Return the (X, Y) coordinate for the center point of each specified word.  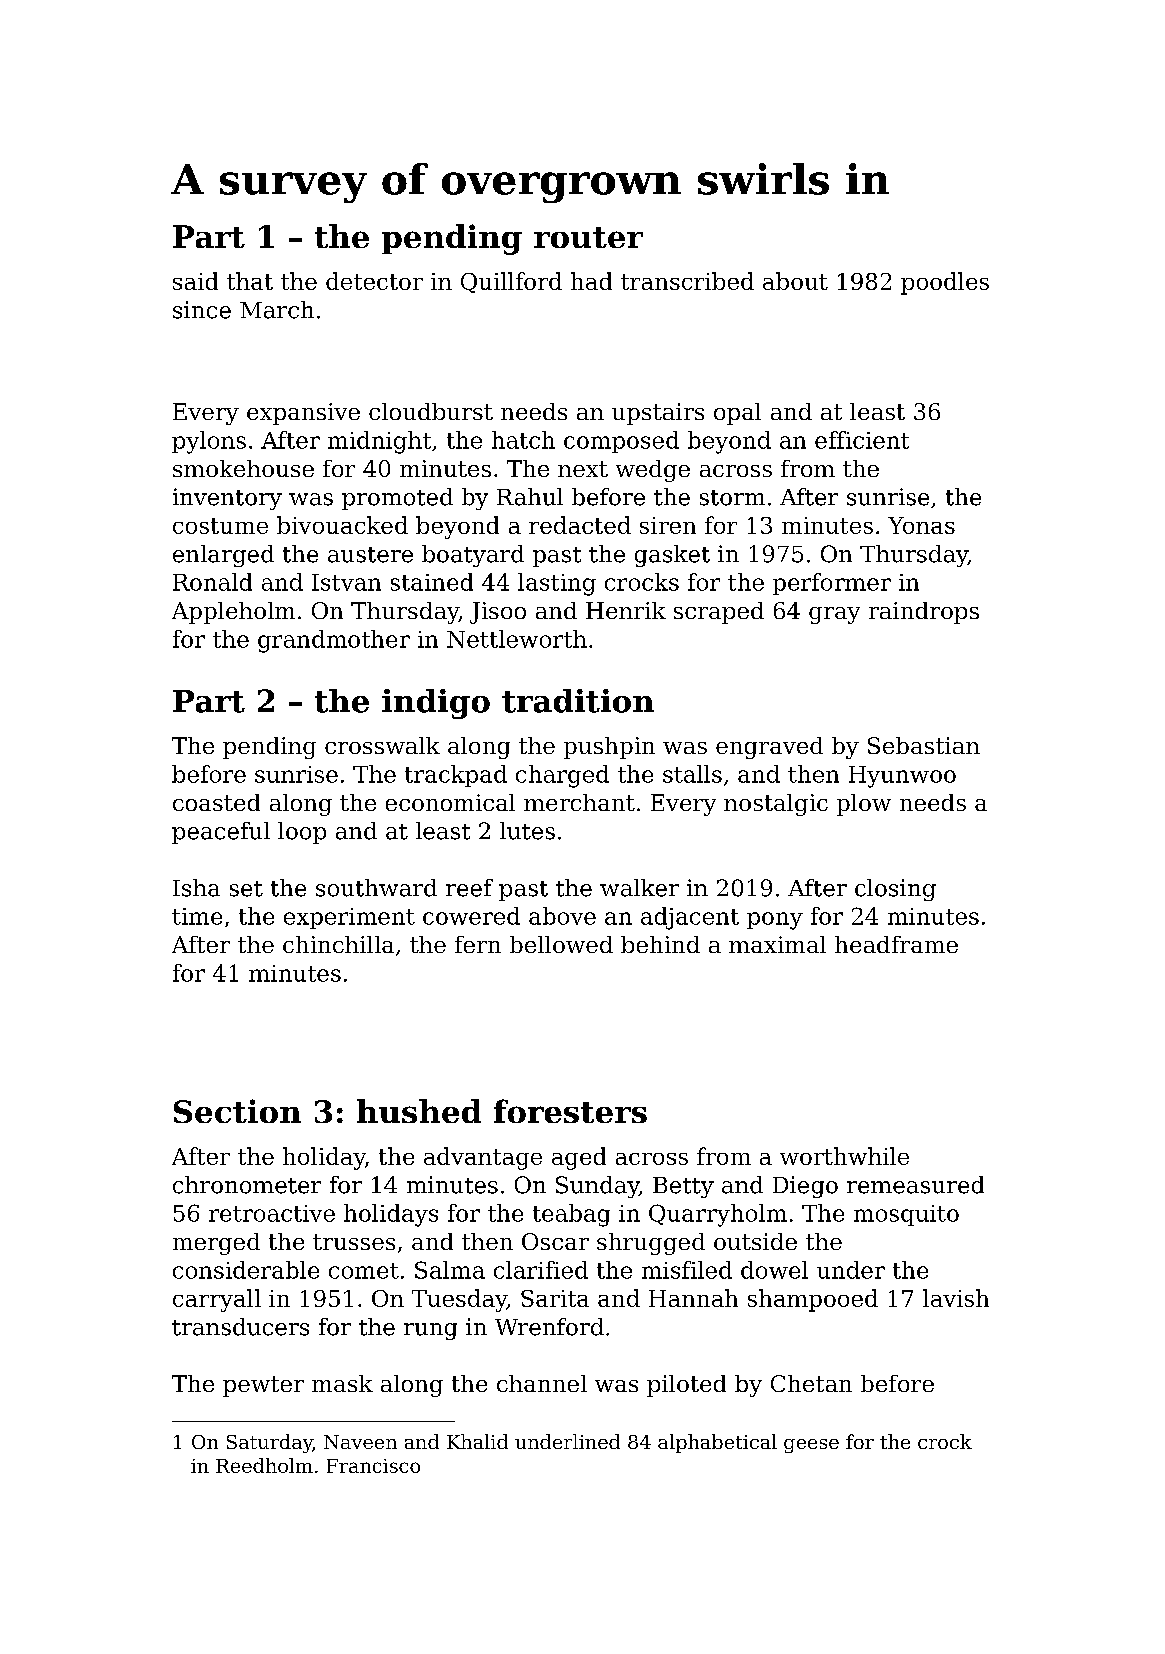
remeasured (915, 1185)
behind (660, 944)
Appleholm (233, 613)
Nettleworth (517, 639)
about (795, 281)
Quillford (511, 282)
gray (834, 615)
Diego (805, 1187)
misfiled (687, 1270)
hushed (419, 1111)
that (250, 281)
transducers (240, 1327)
